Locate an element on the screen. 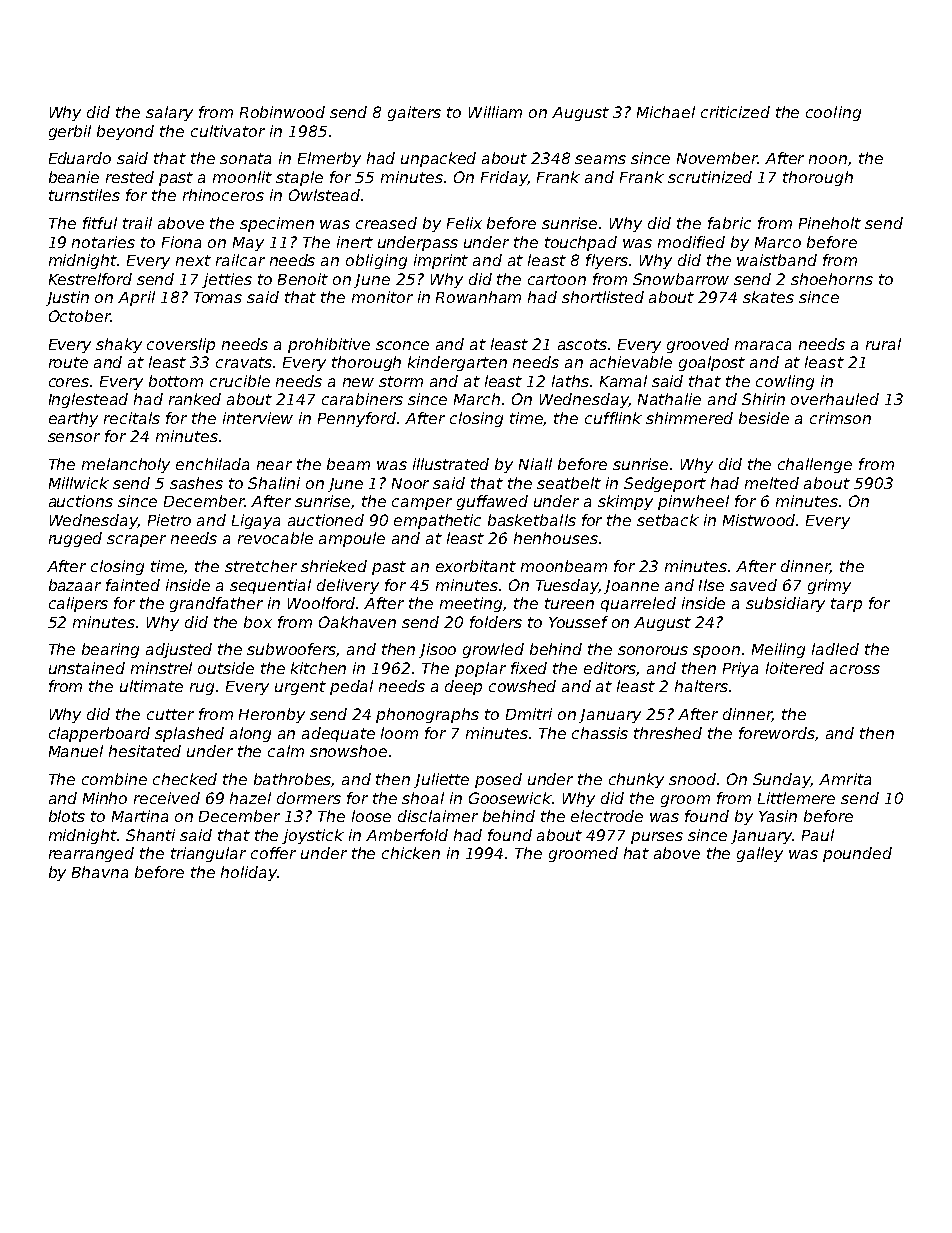 This screenshot has width=952, height=1233. cooling is located at coordinates (833, 113).
